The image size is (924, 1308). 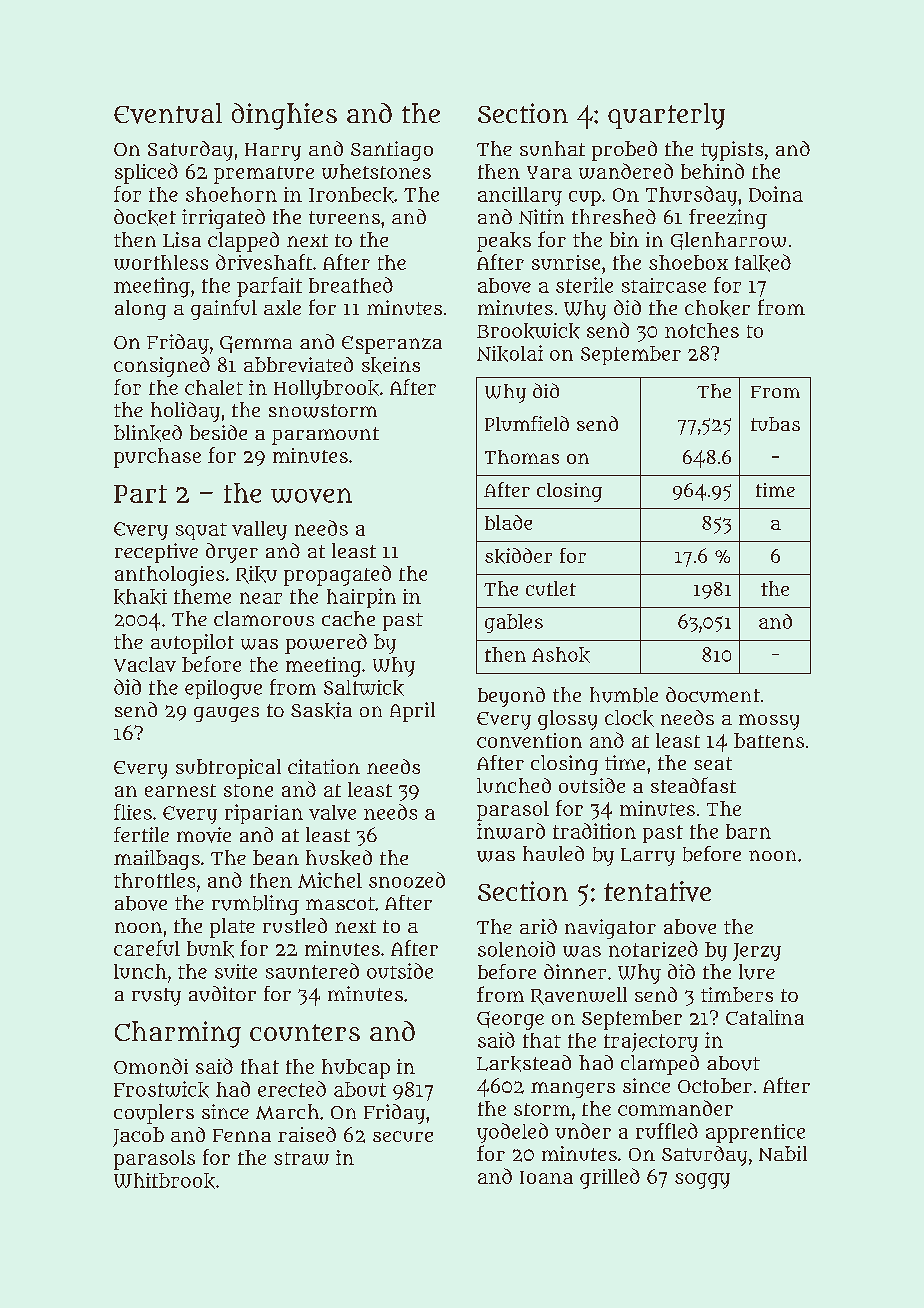 What do you see at coordinates (162, 367) in the page?
I see `consigned` at bounding box center [162, 367].
